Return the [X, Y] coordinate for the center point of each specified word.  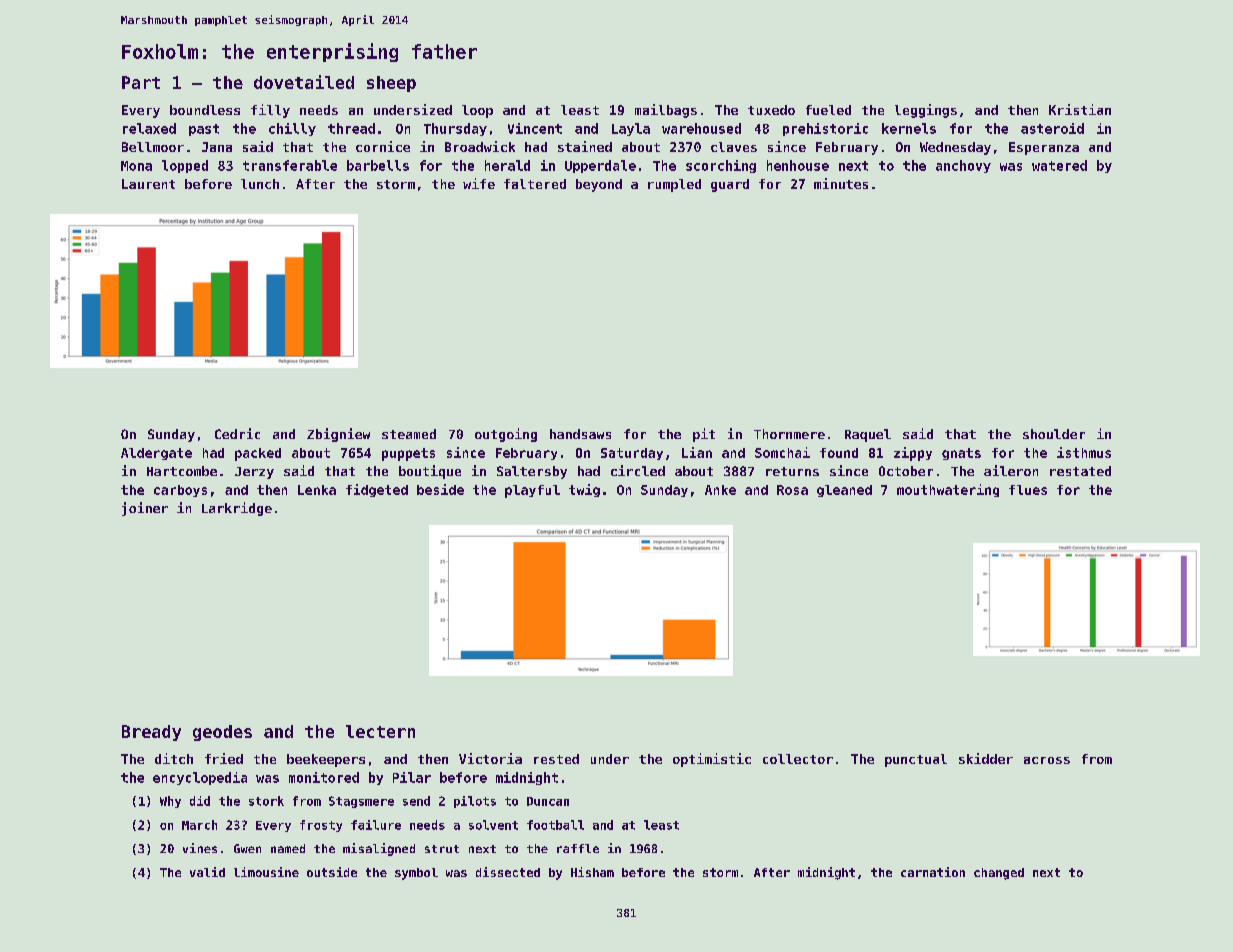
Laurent [148, 184]
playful [532, 491]
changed [999, 874]
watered [1059, 165]
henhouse [798, 165]
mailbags [666, 111]
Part [141, 82]
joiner [145, 509]
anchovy [963, 166]
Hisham [592, 872]
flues [1028, 490]
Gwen [247, 848]
